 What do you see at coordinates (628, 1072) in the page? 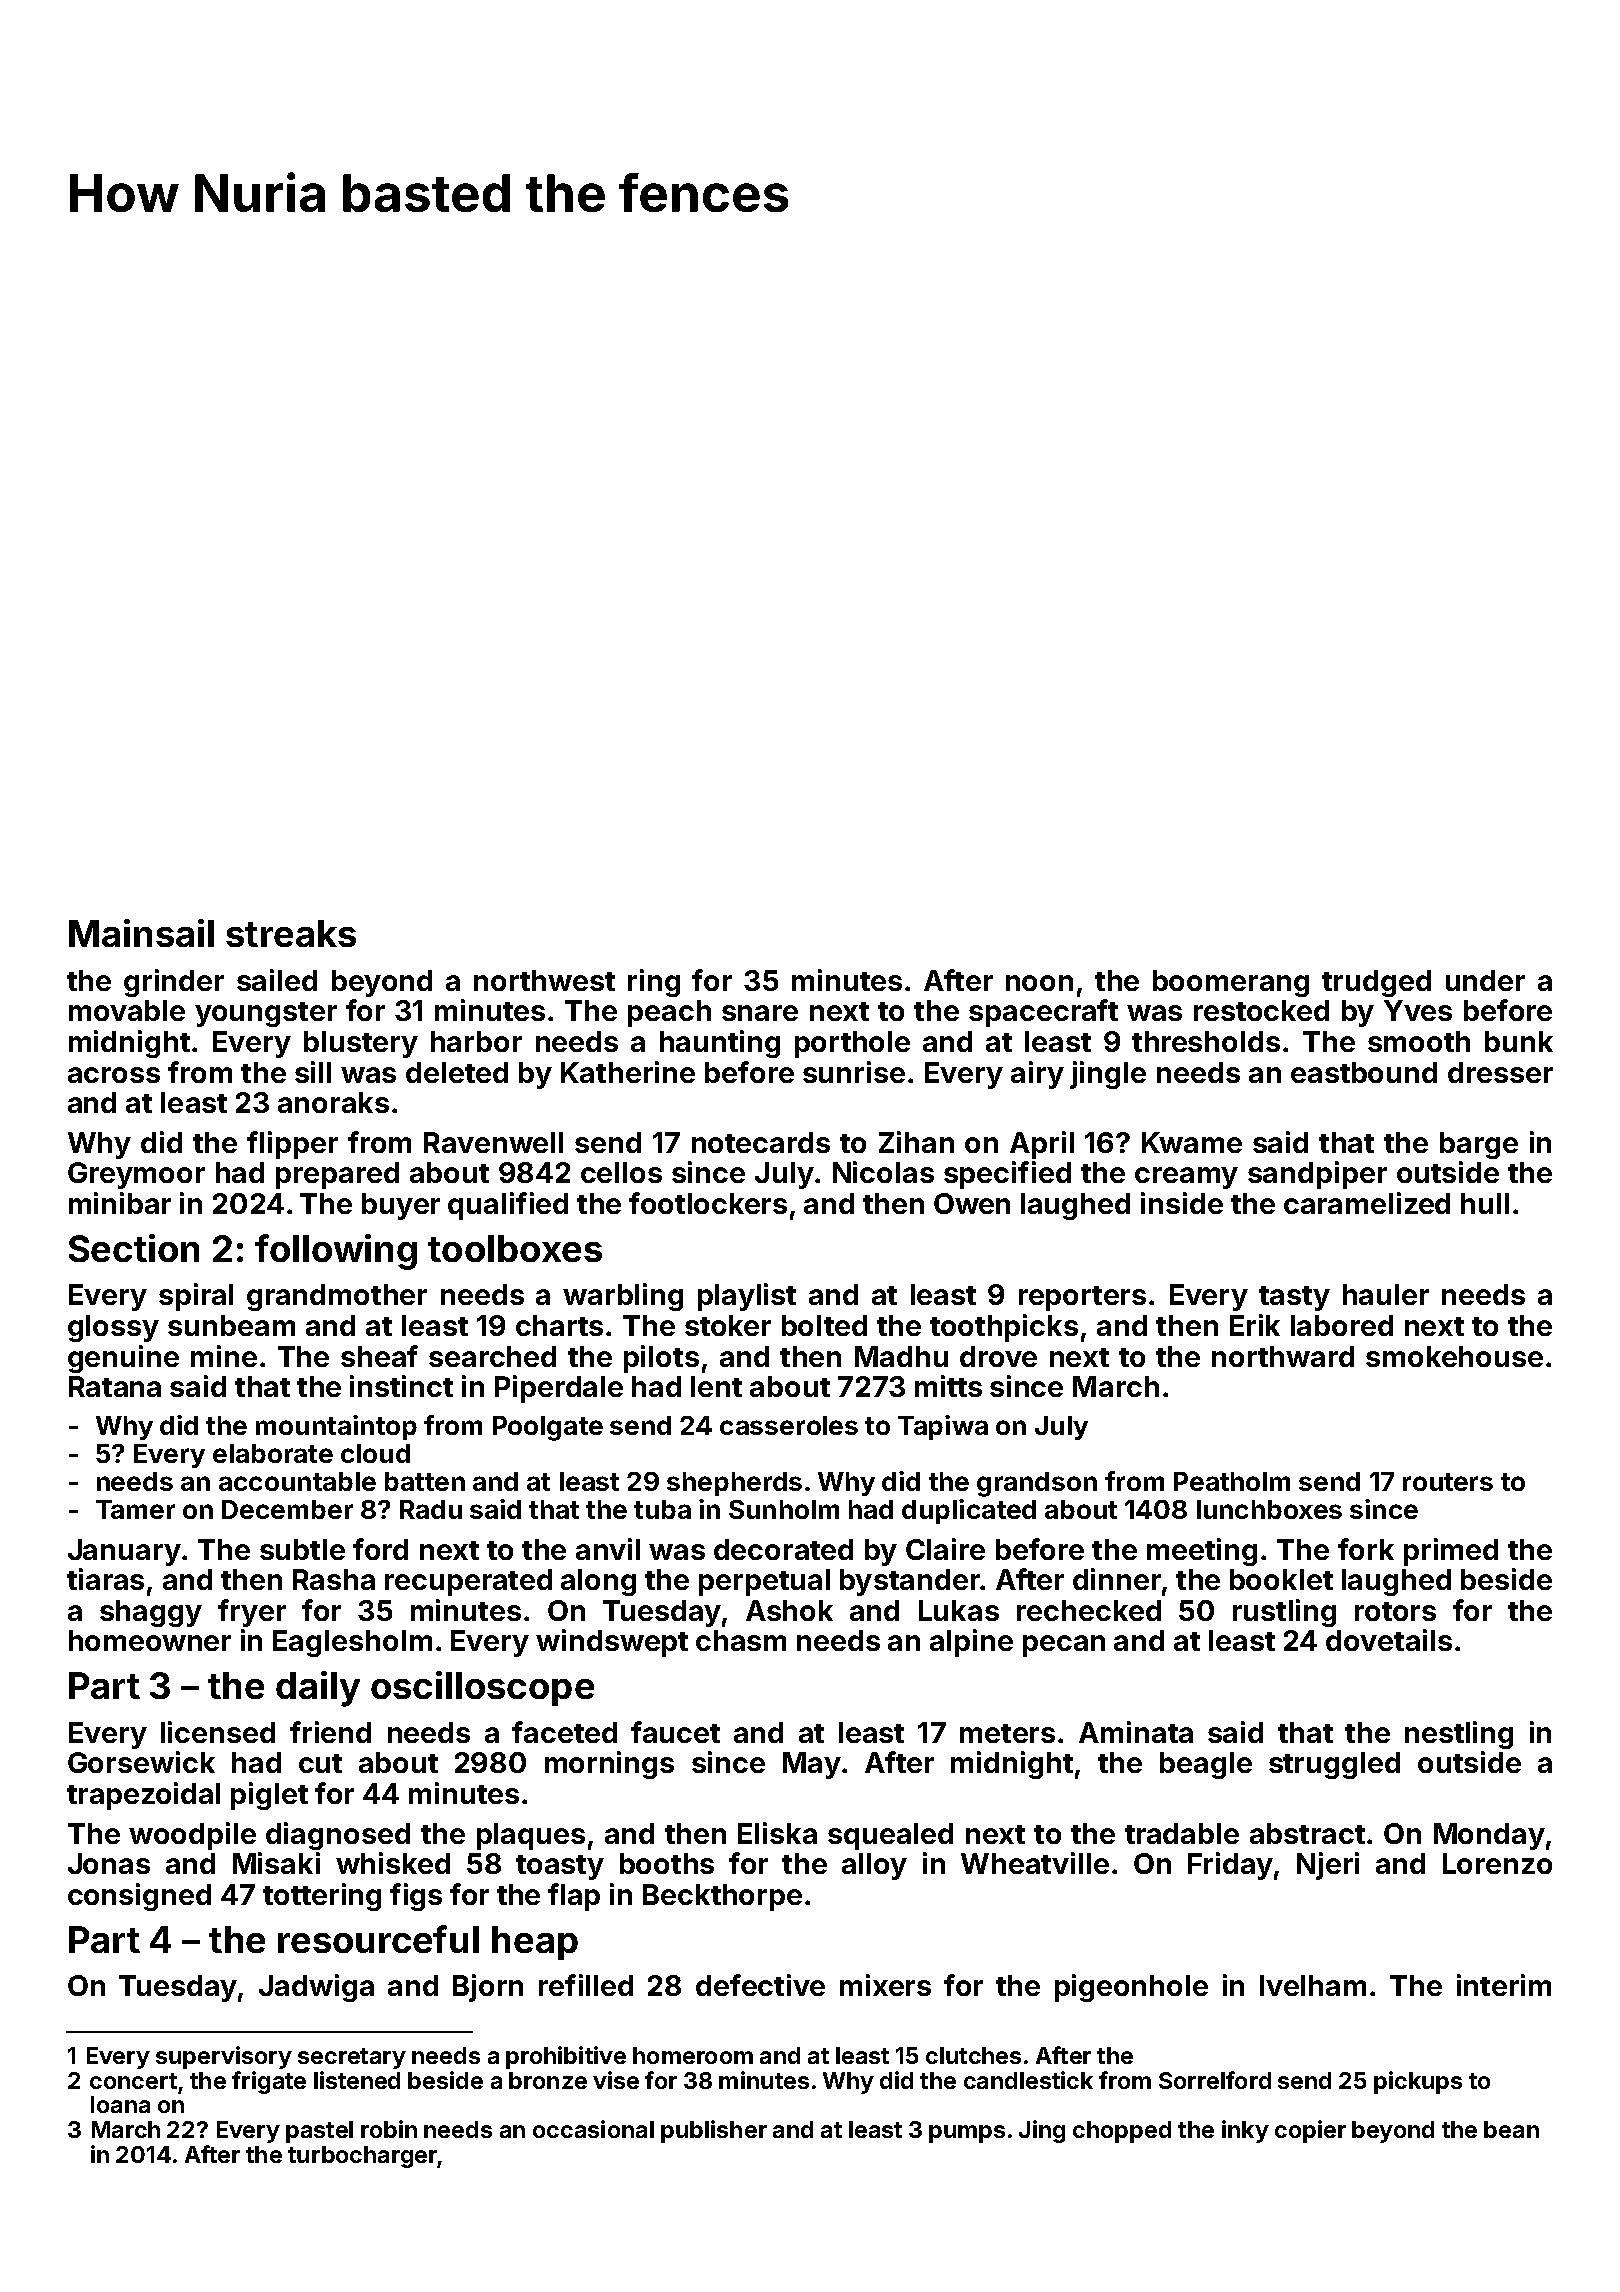
I see `Katherine` at bounding box center [628, 1072].
